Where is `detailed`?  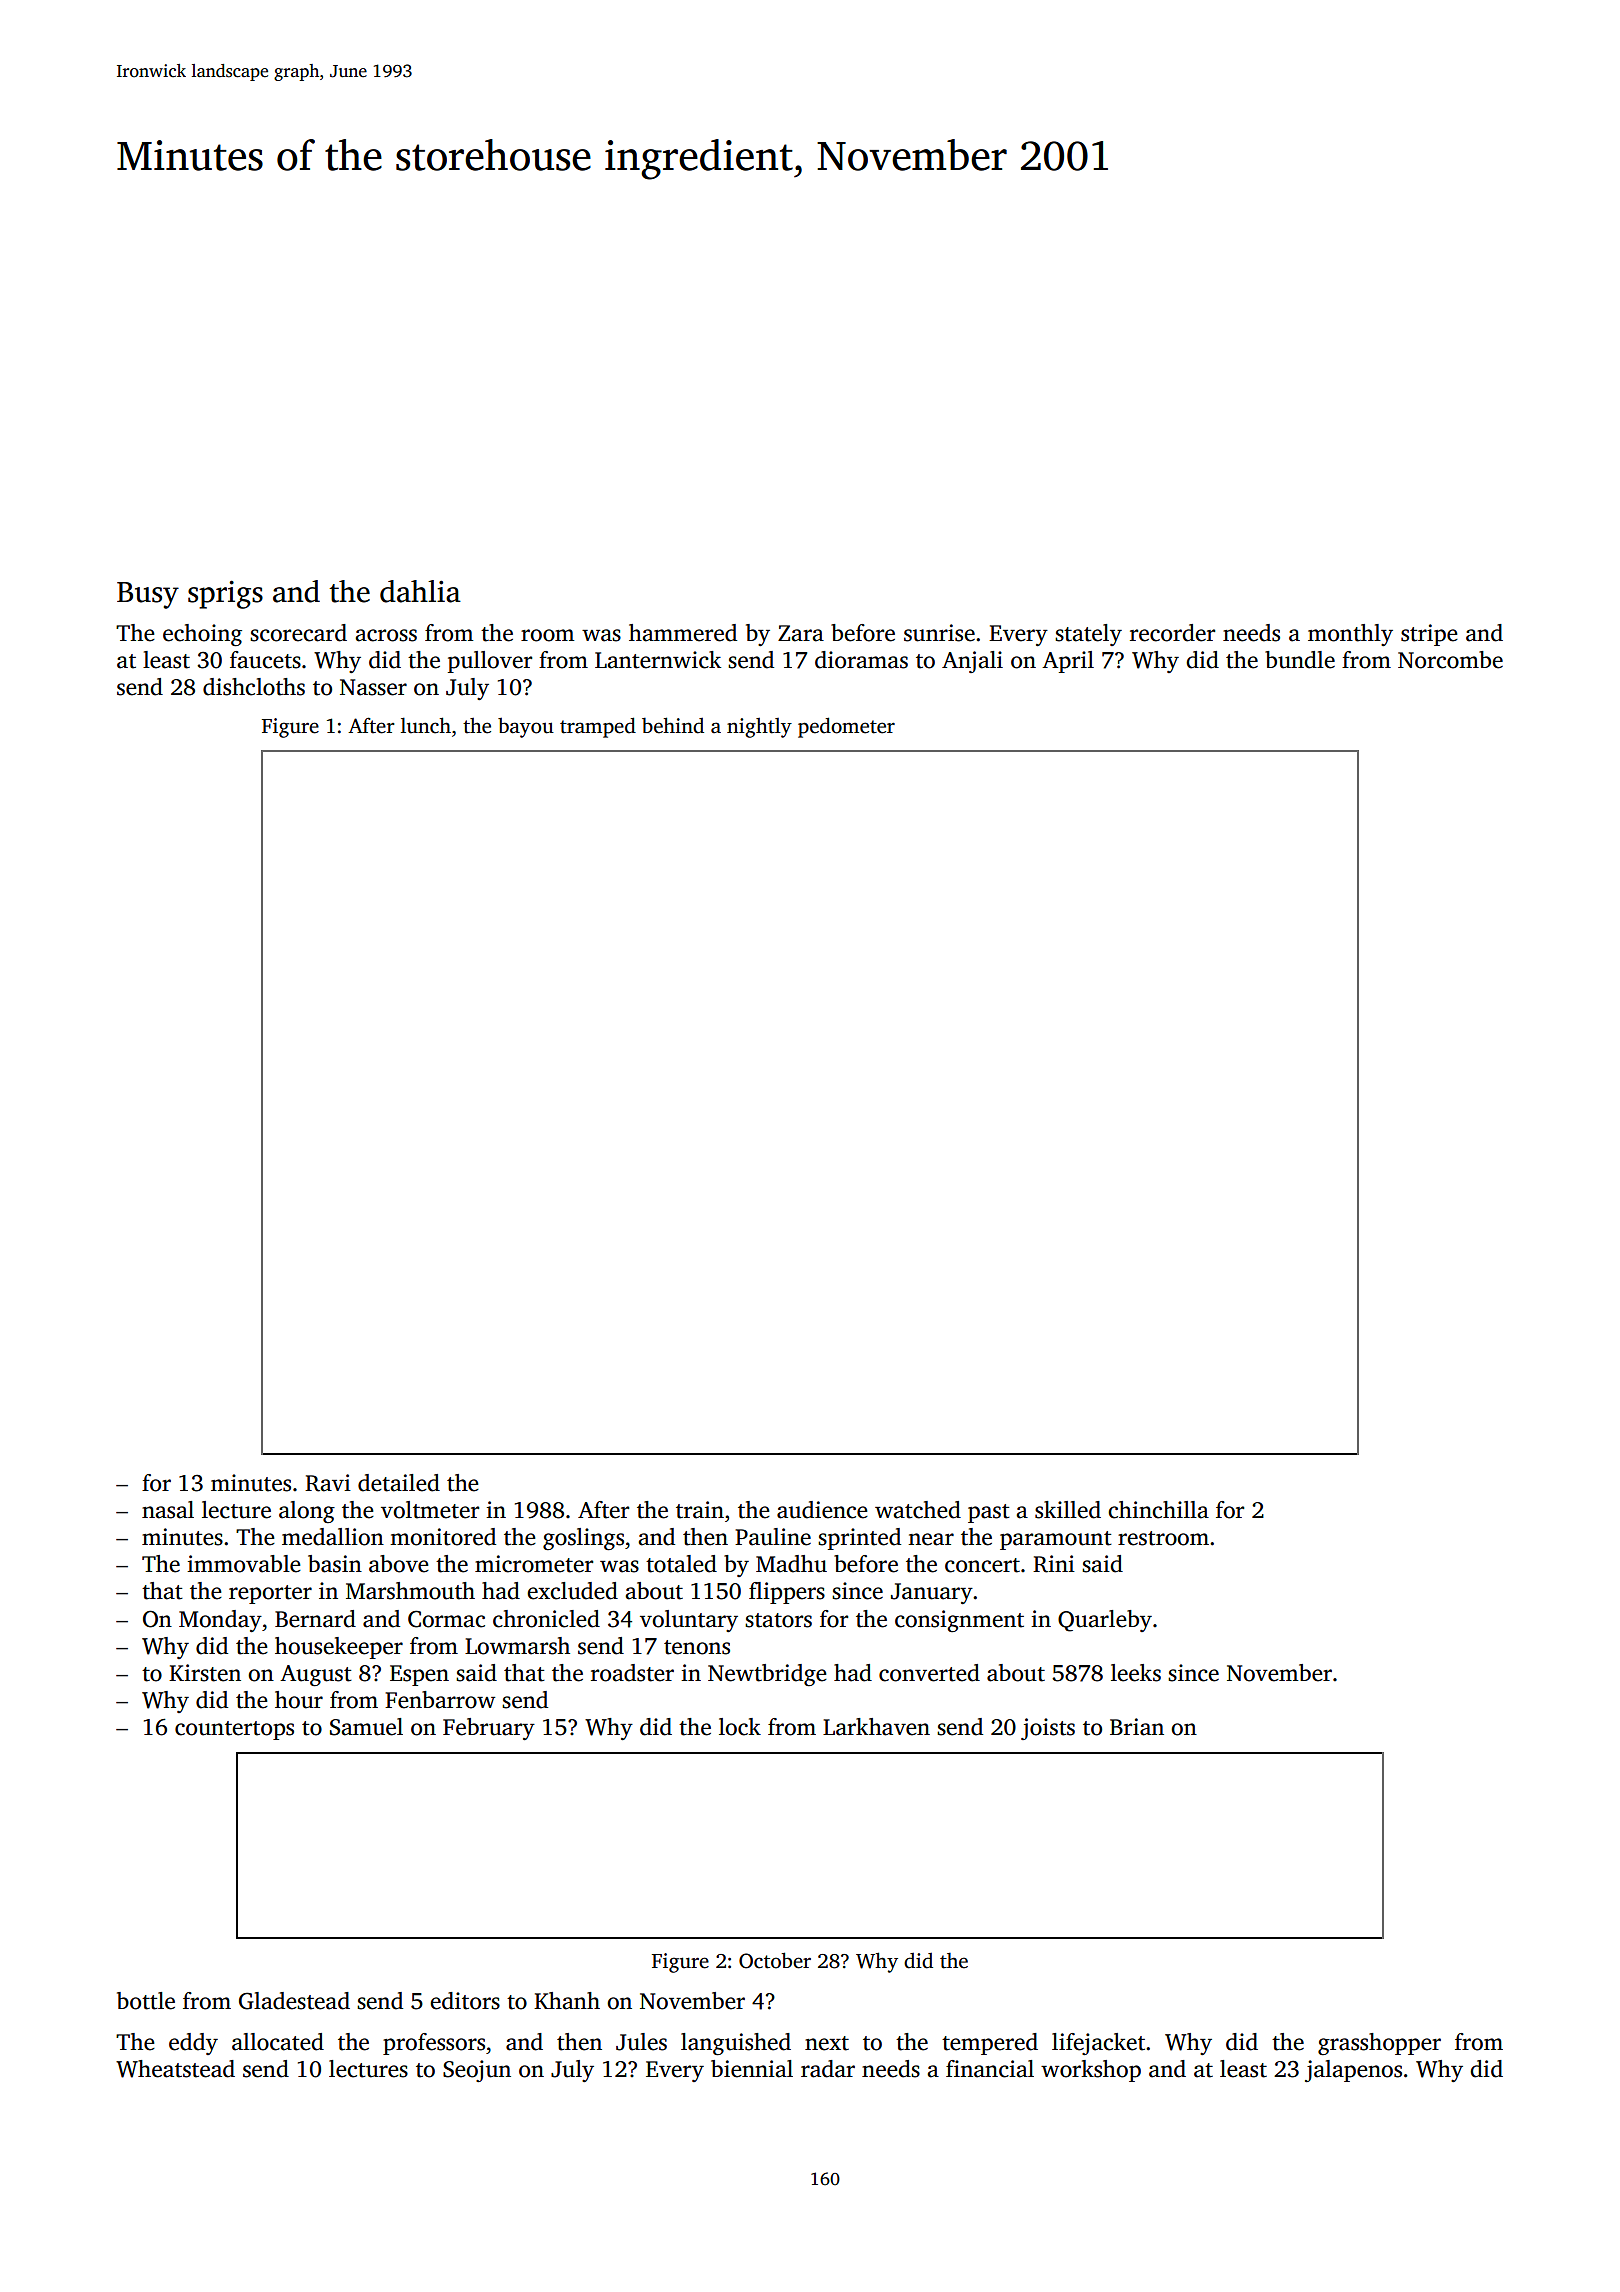 detailed is located at coordinates (399, 1483).
